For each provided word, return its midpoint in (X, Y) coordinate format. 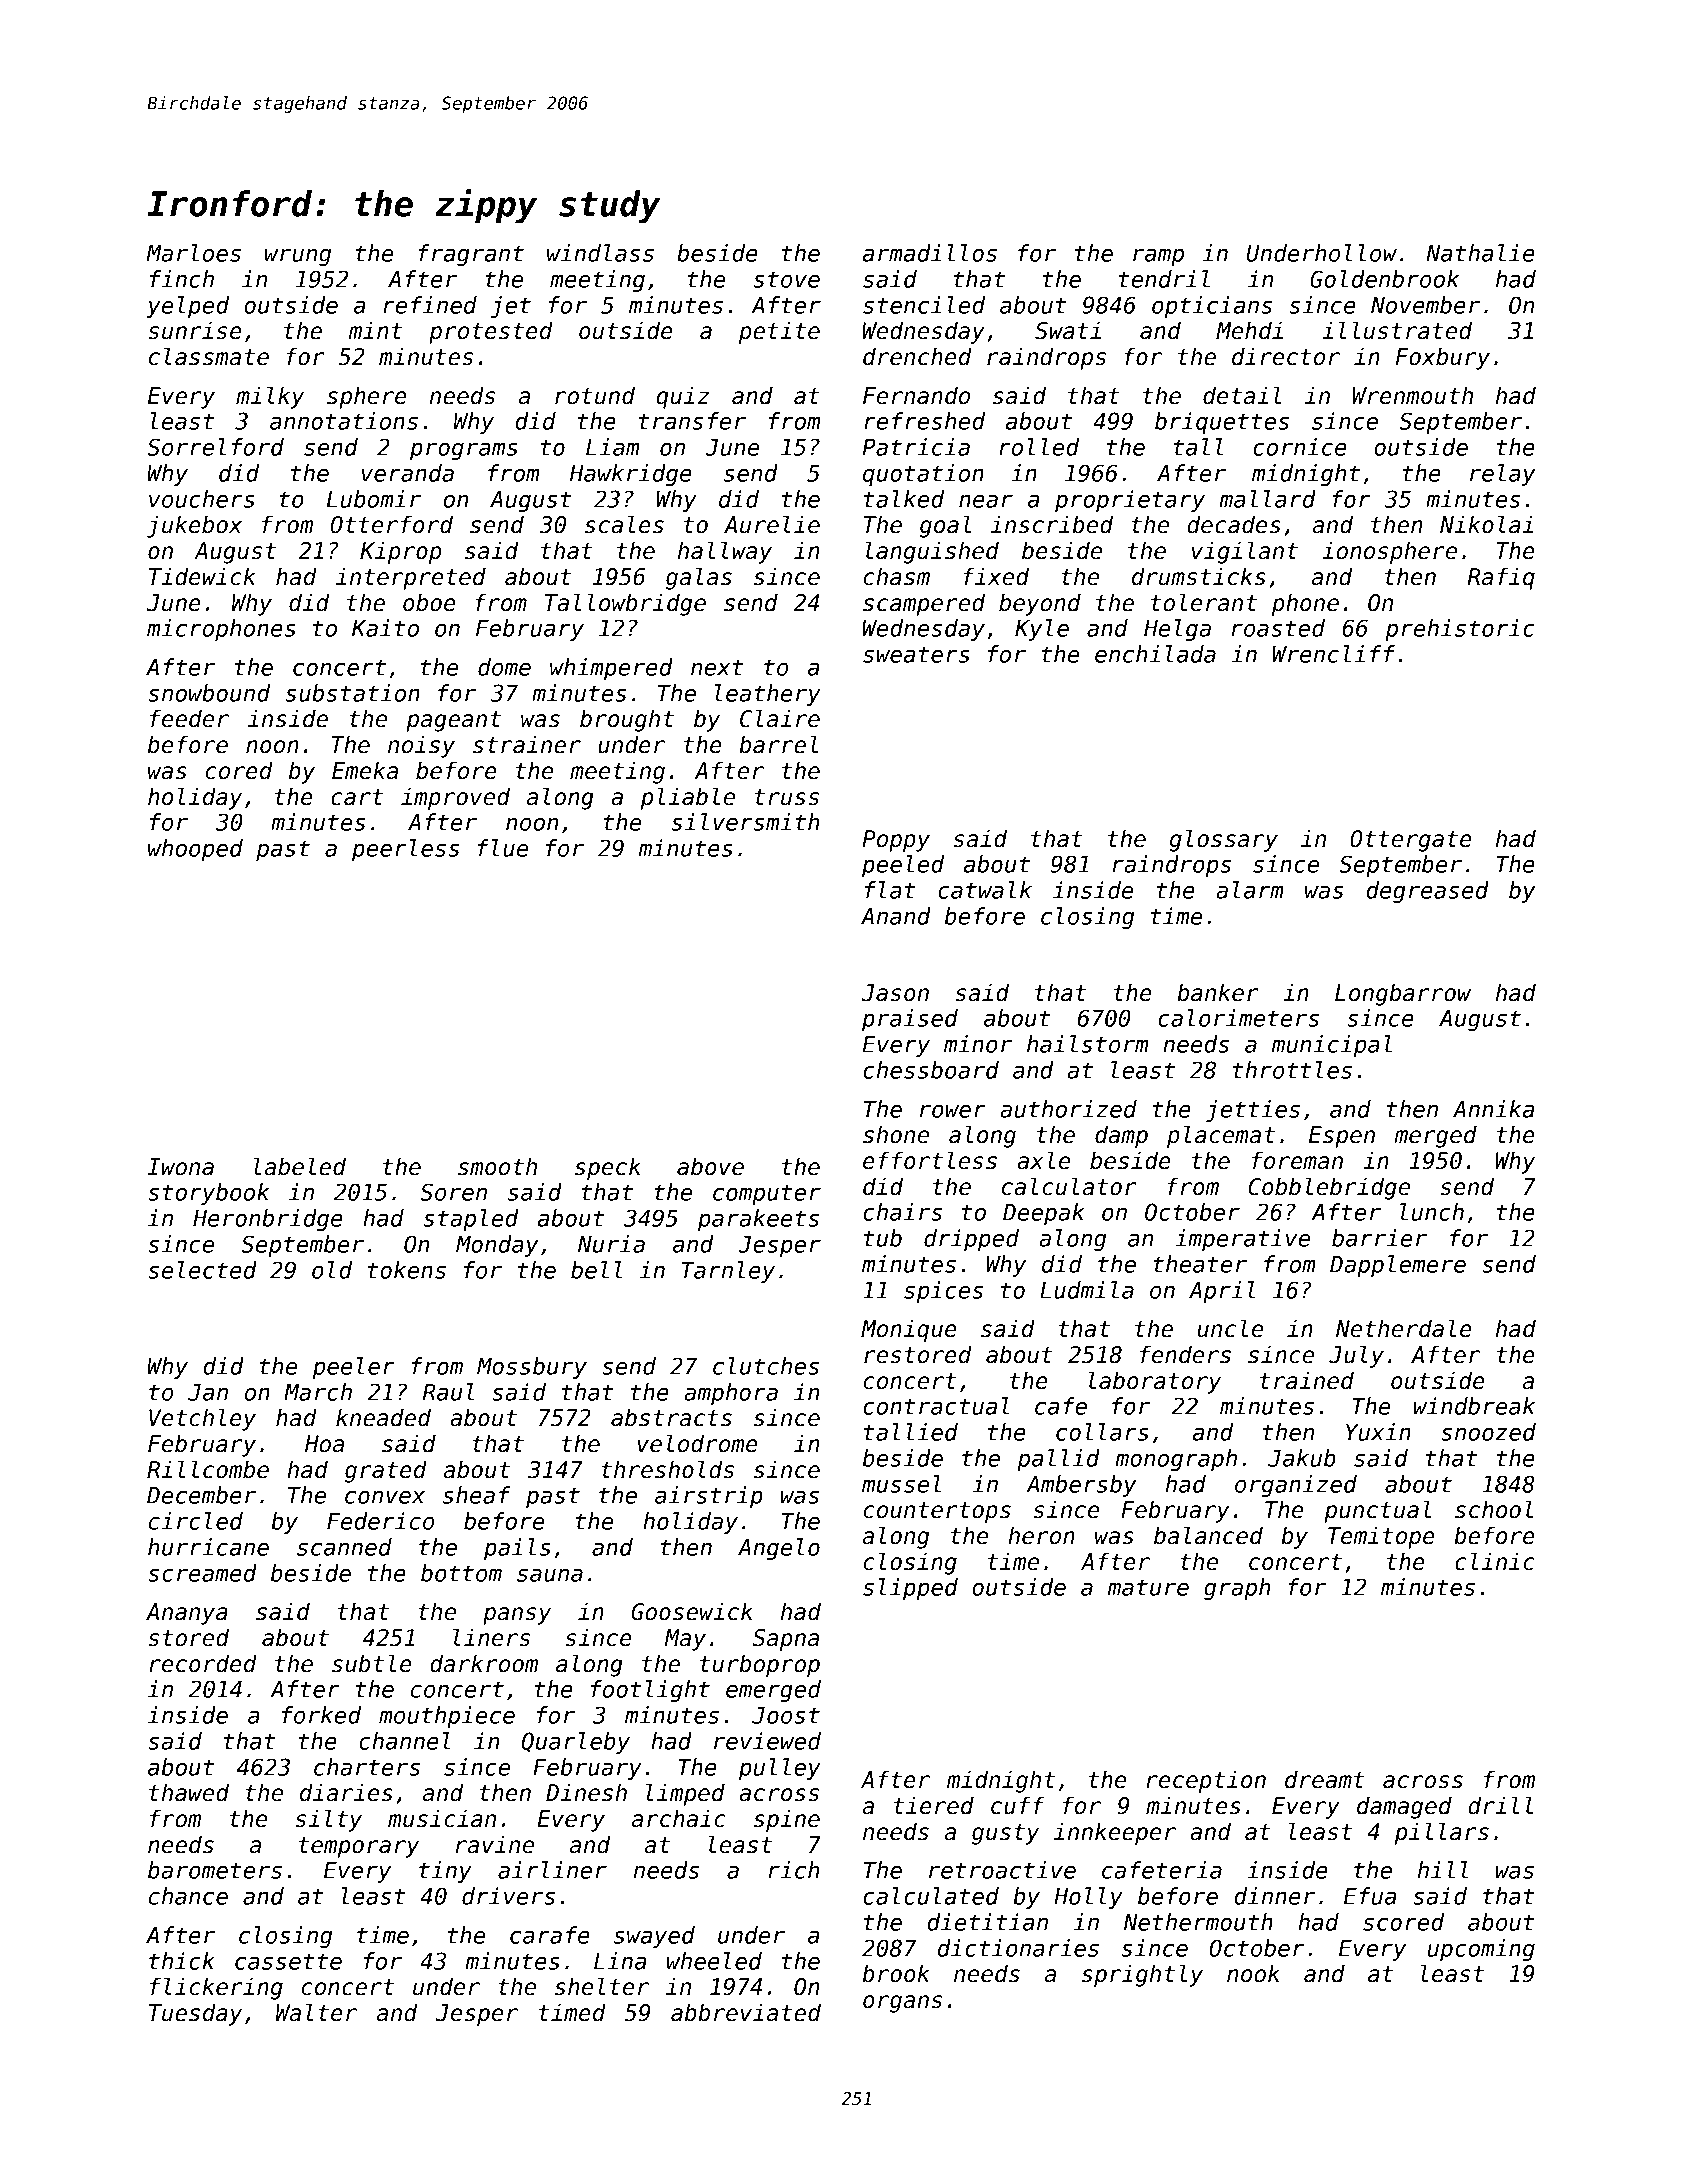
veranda (408, 473)
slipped (910, 1589)
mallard (1267, 499)
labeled (300, 1166)
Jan (208, 1392)
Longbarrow (1403, 994)
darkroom (484, 1663)
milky (270, 397)
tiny (445, 1872)
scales (624, 524)
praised (910, 1020)
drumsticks (1199, 576)
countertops (937, 1512)
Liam (612, 447)
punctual (1377, 1511)
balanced (1208, 1535)
